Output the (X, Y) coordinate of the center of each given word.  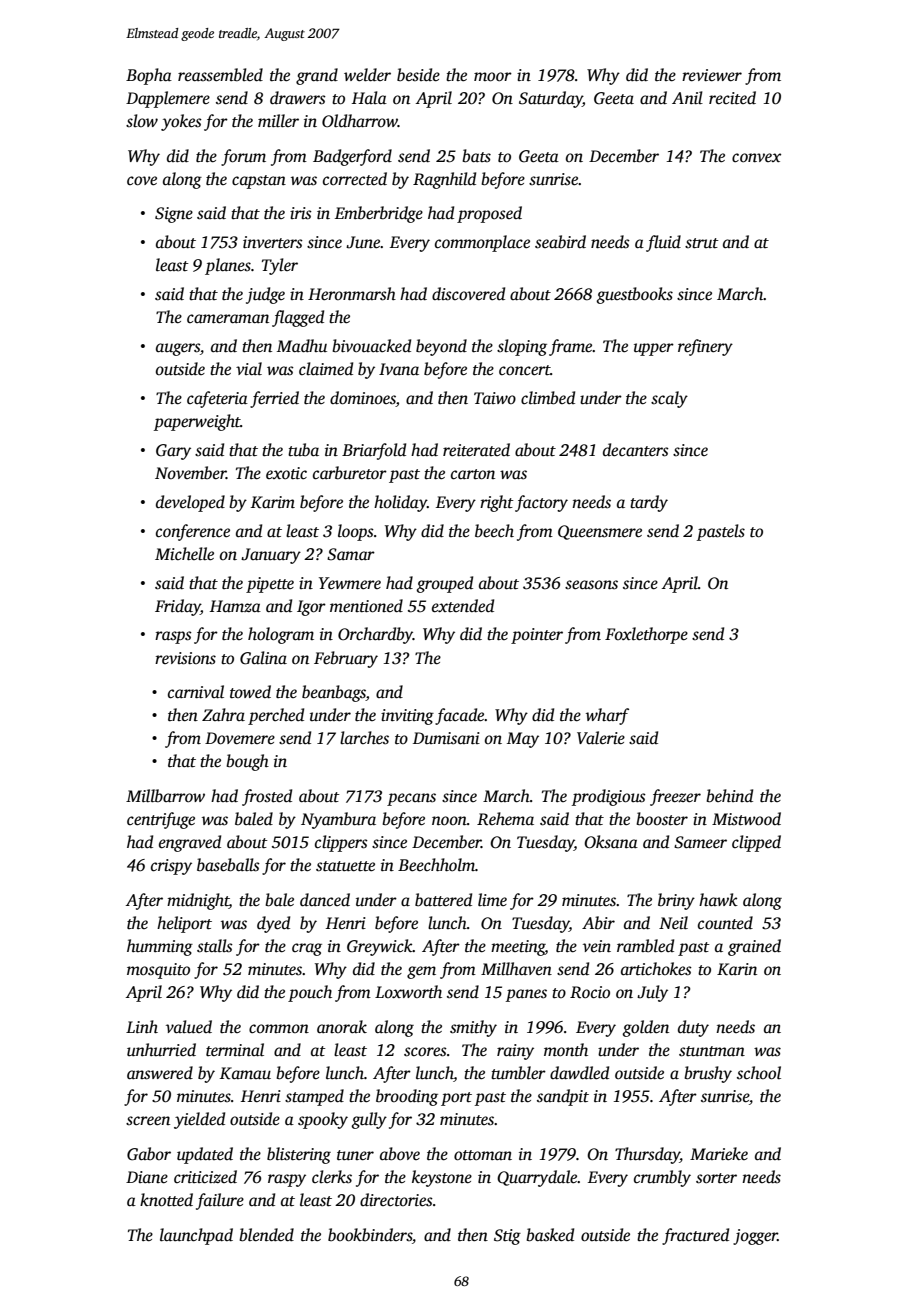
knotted (166, 1200)
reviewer (712, 75)
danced (325, 900)
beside (418, 75)
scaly (669, 399)
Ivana (399, 369)
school (759, 1073)
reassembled (220, 75)
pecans (411, 799)
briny (676, 901)
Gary (173, 452)
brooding (407, 1097)
